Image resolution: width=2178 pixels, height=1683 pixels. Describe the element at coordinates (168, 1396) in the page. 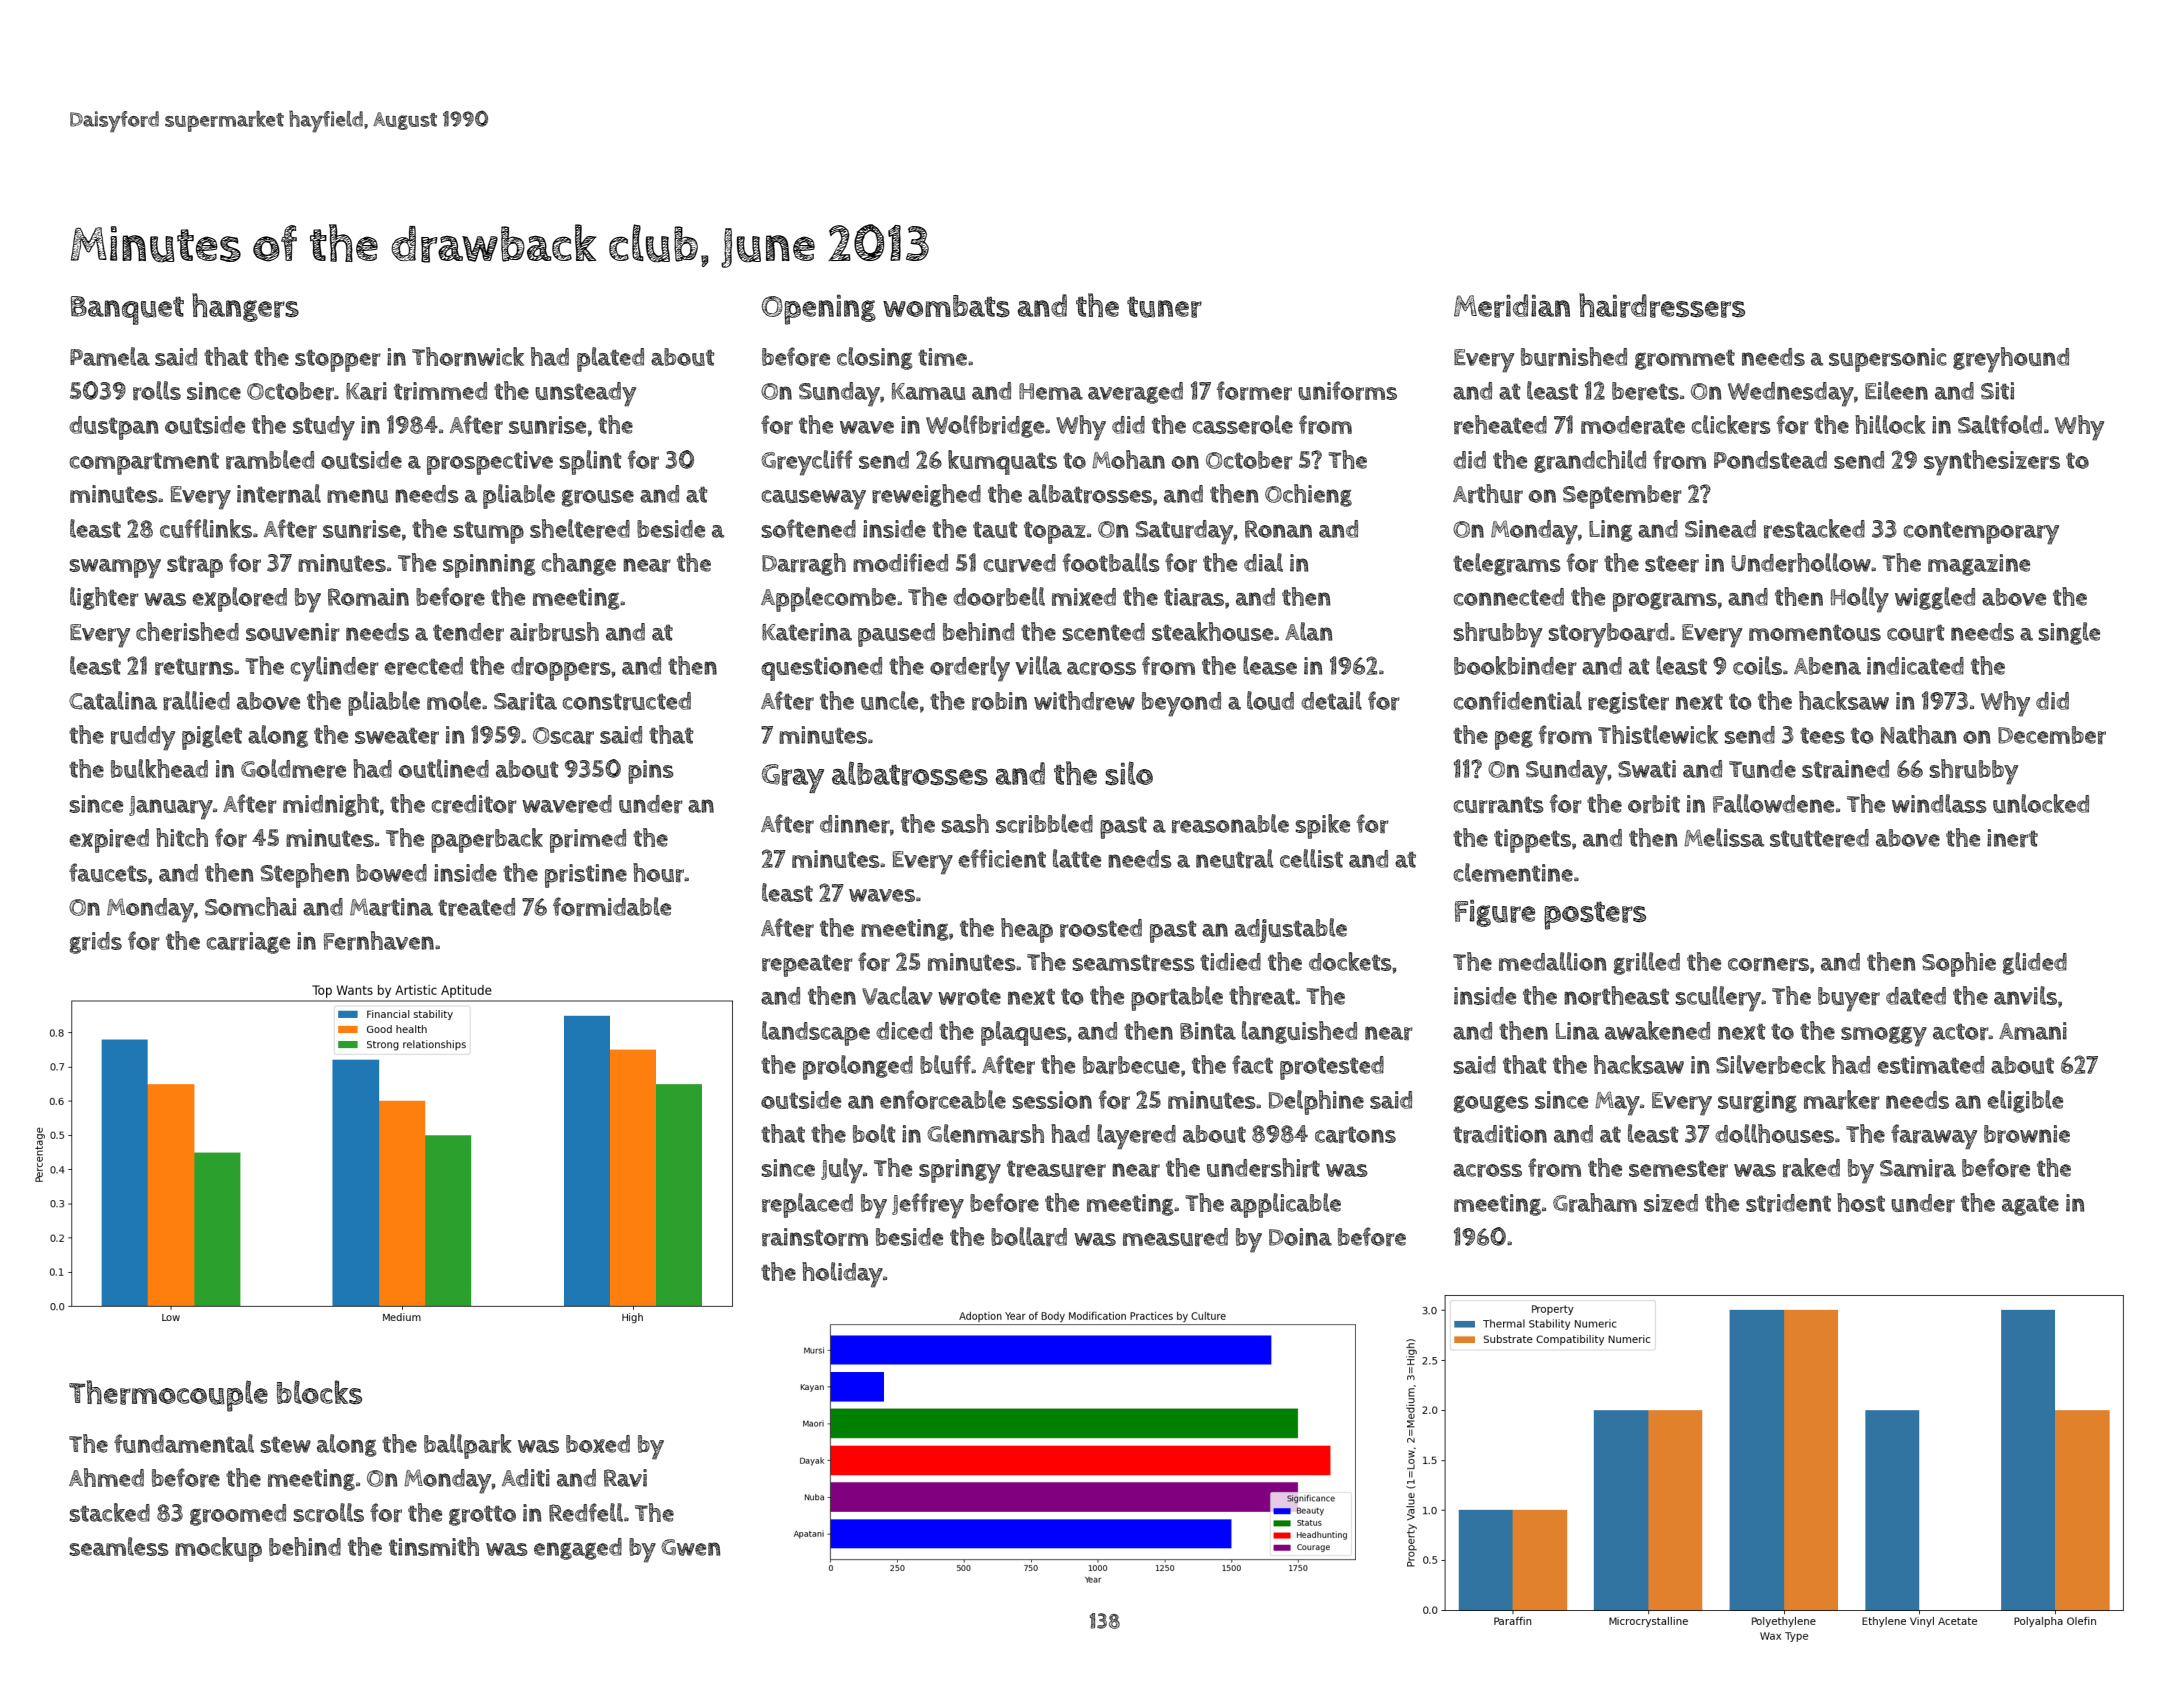

I see `Thermocouple` at that location.
